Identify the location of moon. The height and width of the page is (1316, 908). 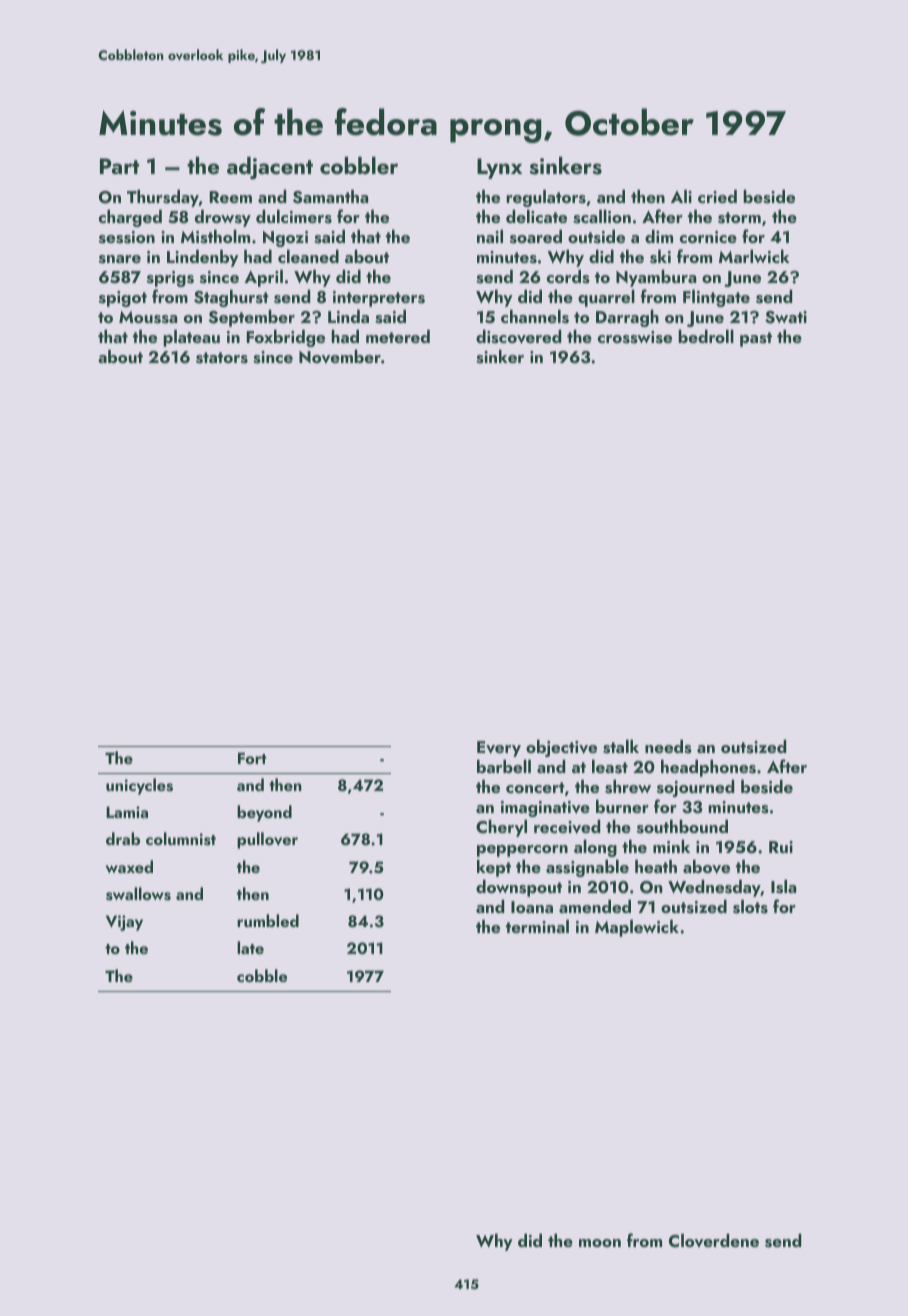
(600, 1243).
